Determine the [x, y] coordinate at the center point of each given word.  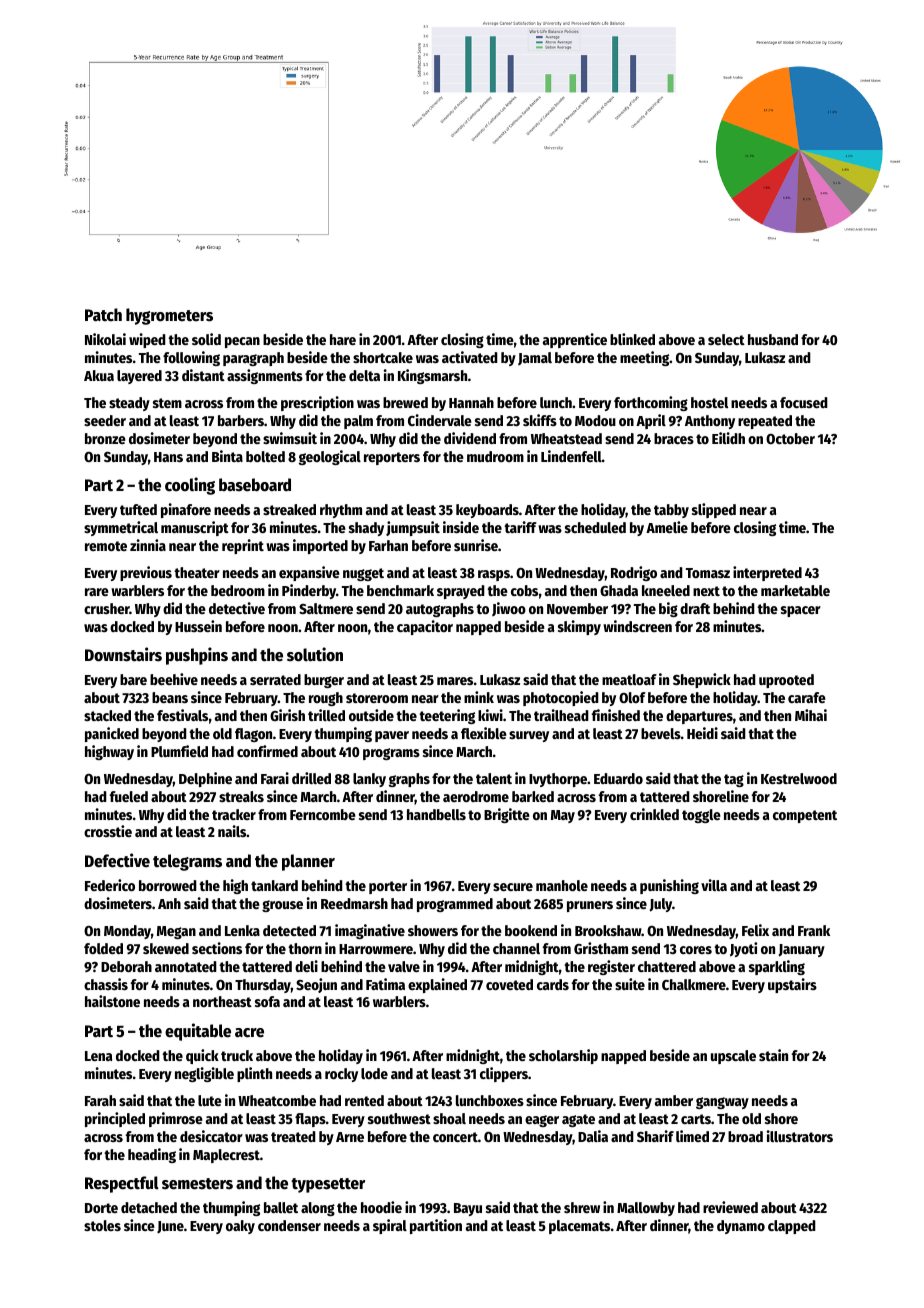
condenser [289, 1225]
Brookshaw [608, 930]
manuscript [195, 528]
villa [714, 885]
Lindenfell [571, 456]
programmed [455, 905]
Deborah [126, 966]
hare [343, 339]
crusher [107, 608]
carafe [807, 697]
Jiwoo [509, 609]
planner [308, 862]
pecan [242, 342]
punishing [669, 886]
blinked [632, 339]
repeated [765, 422]
